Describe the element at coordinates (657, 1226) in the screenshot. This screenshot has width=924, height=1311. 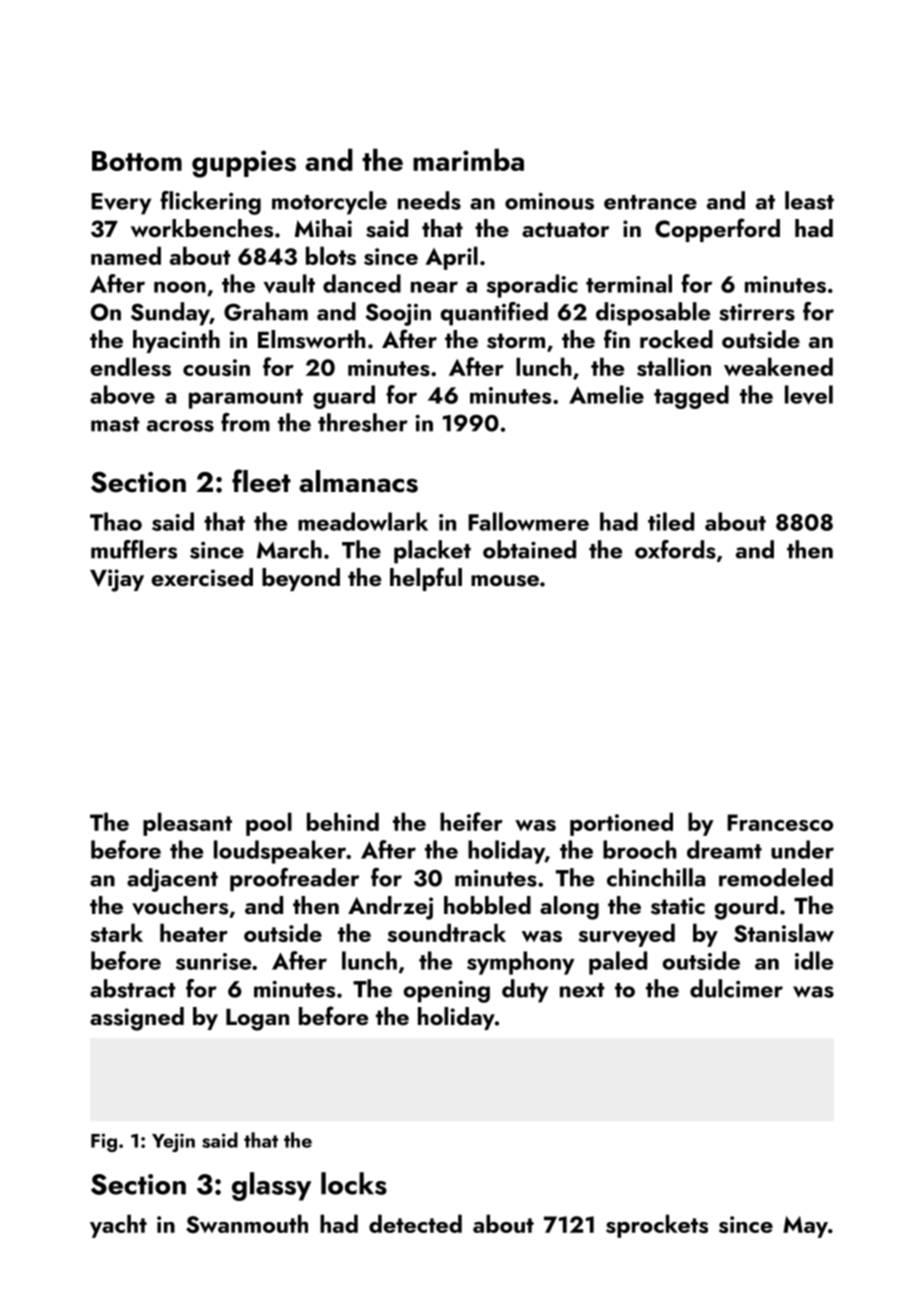
I see `sprockets` at that location.
